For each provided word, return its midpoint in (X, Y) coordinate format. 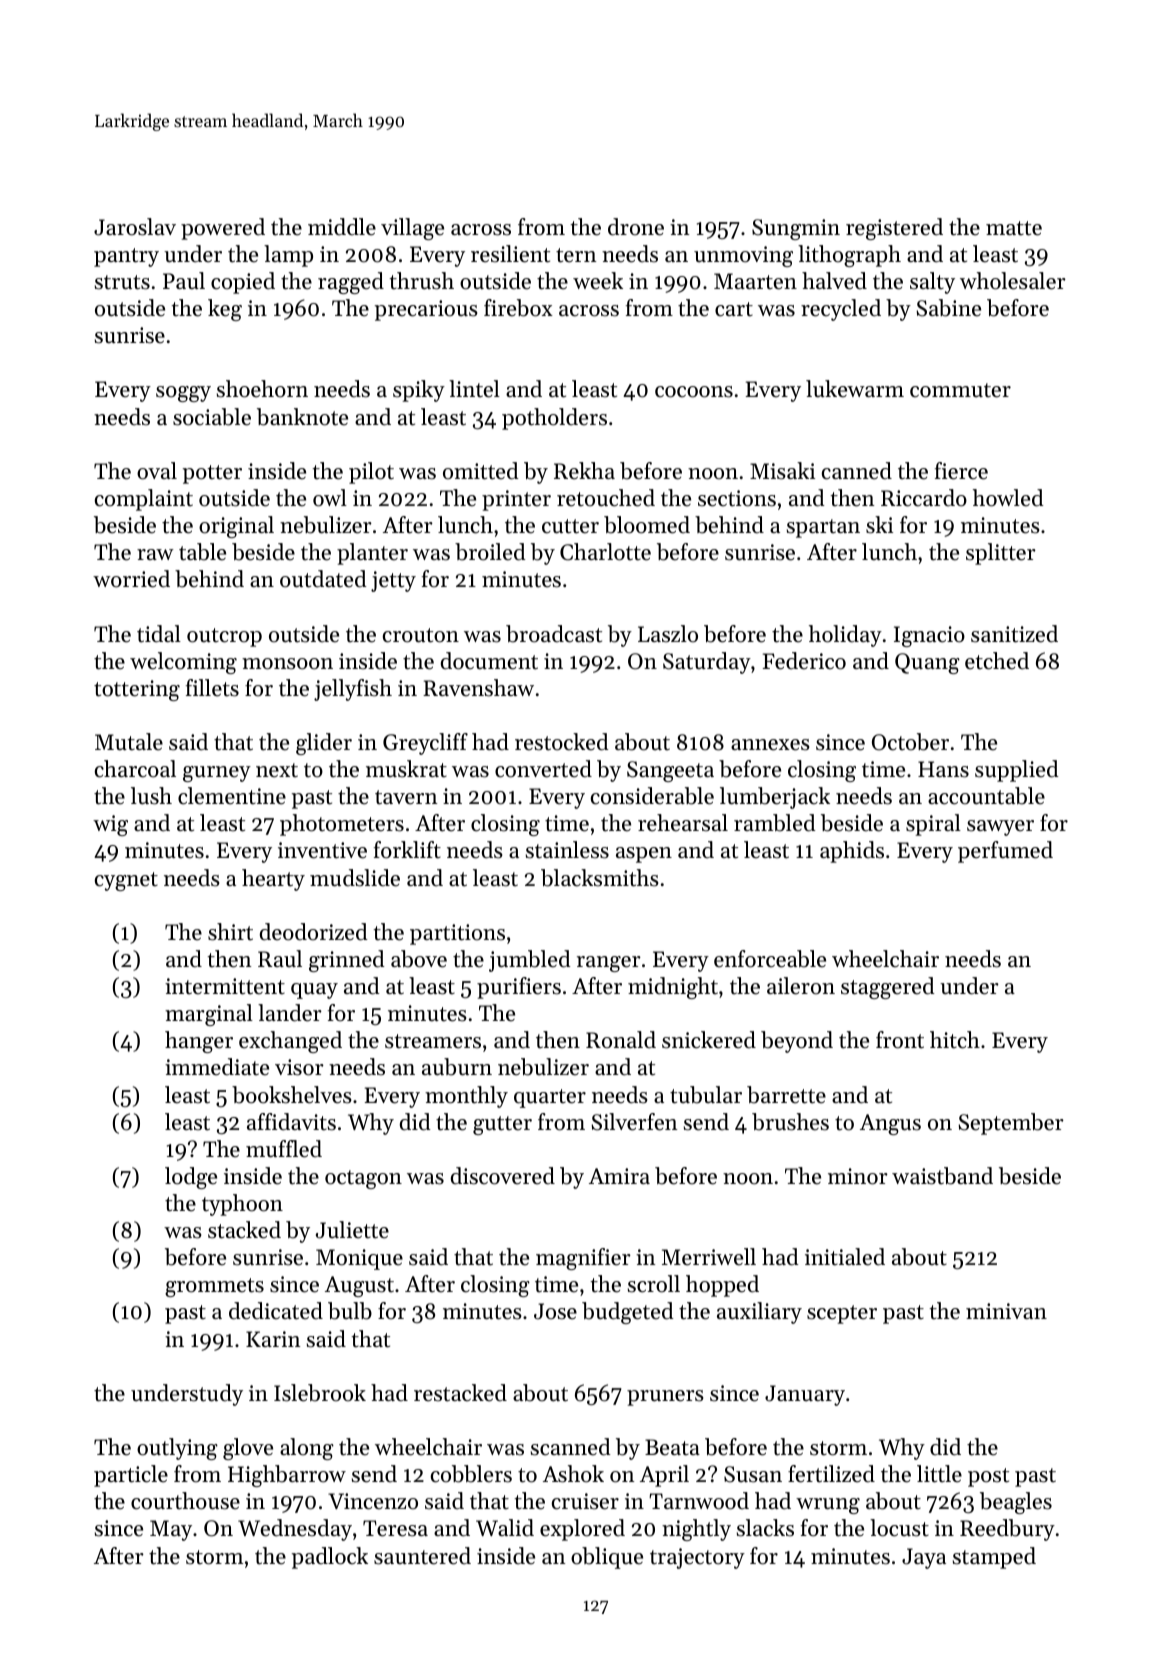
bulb (350, 1311)
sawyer (1000, 828)
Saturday (707, 663)
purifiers (519, 988)
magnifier (583, 1259)
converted (543, 769)
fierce (961, 471)
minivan (1006, 1311)
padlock (330, 1558)
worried (131, 579)
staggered (888, 988)
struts (122, 282)
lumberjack (775, 798)
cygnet (126, 881)
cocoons (694, 392)
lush (151, 796)
